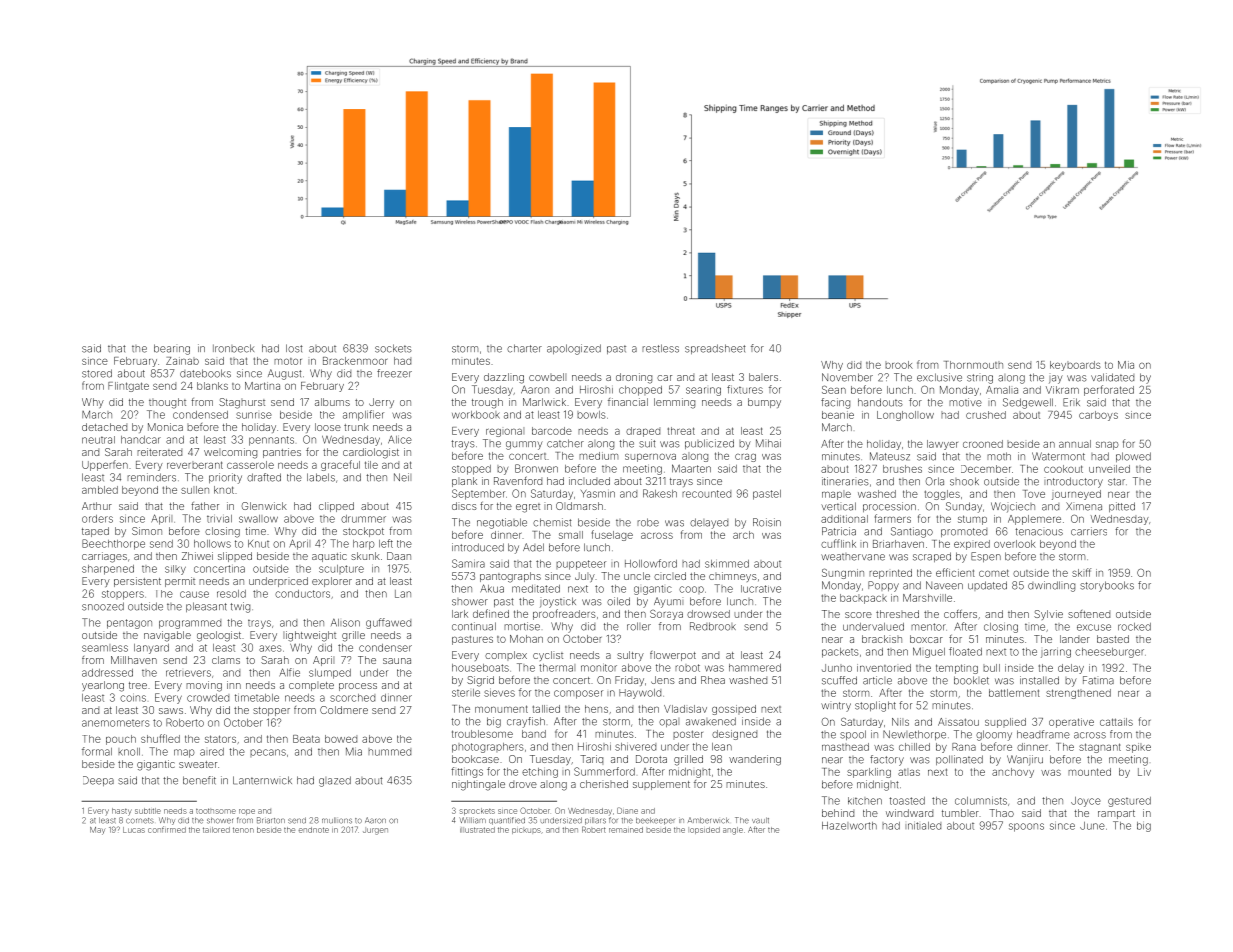 Image resolution: width=1233 pixels, height=952 pixels. What do you see at coordinates (482, 734) in the page?
I see `troublesome` at bounding box center [482, 734].
